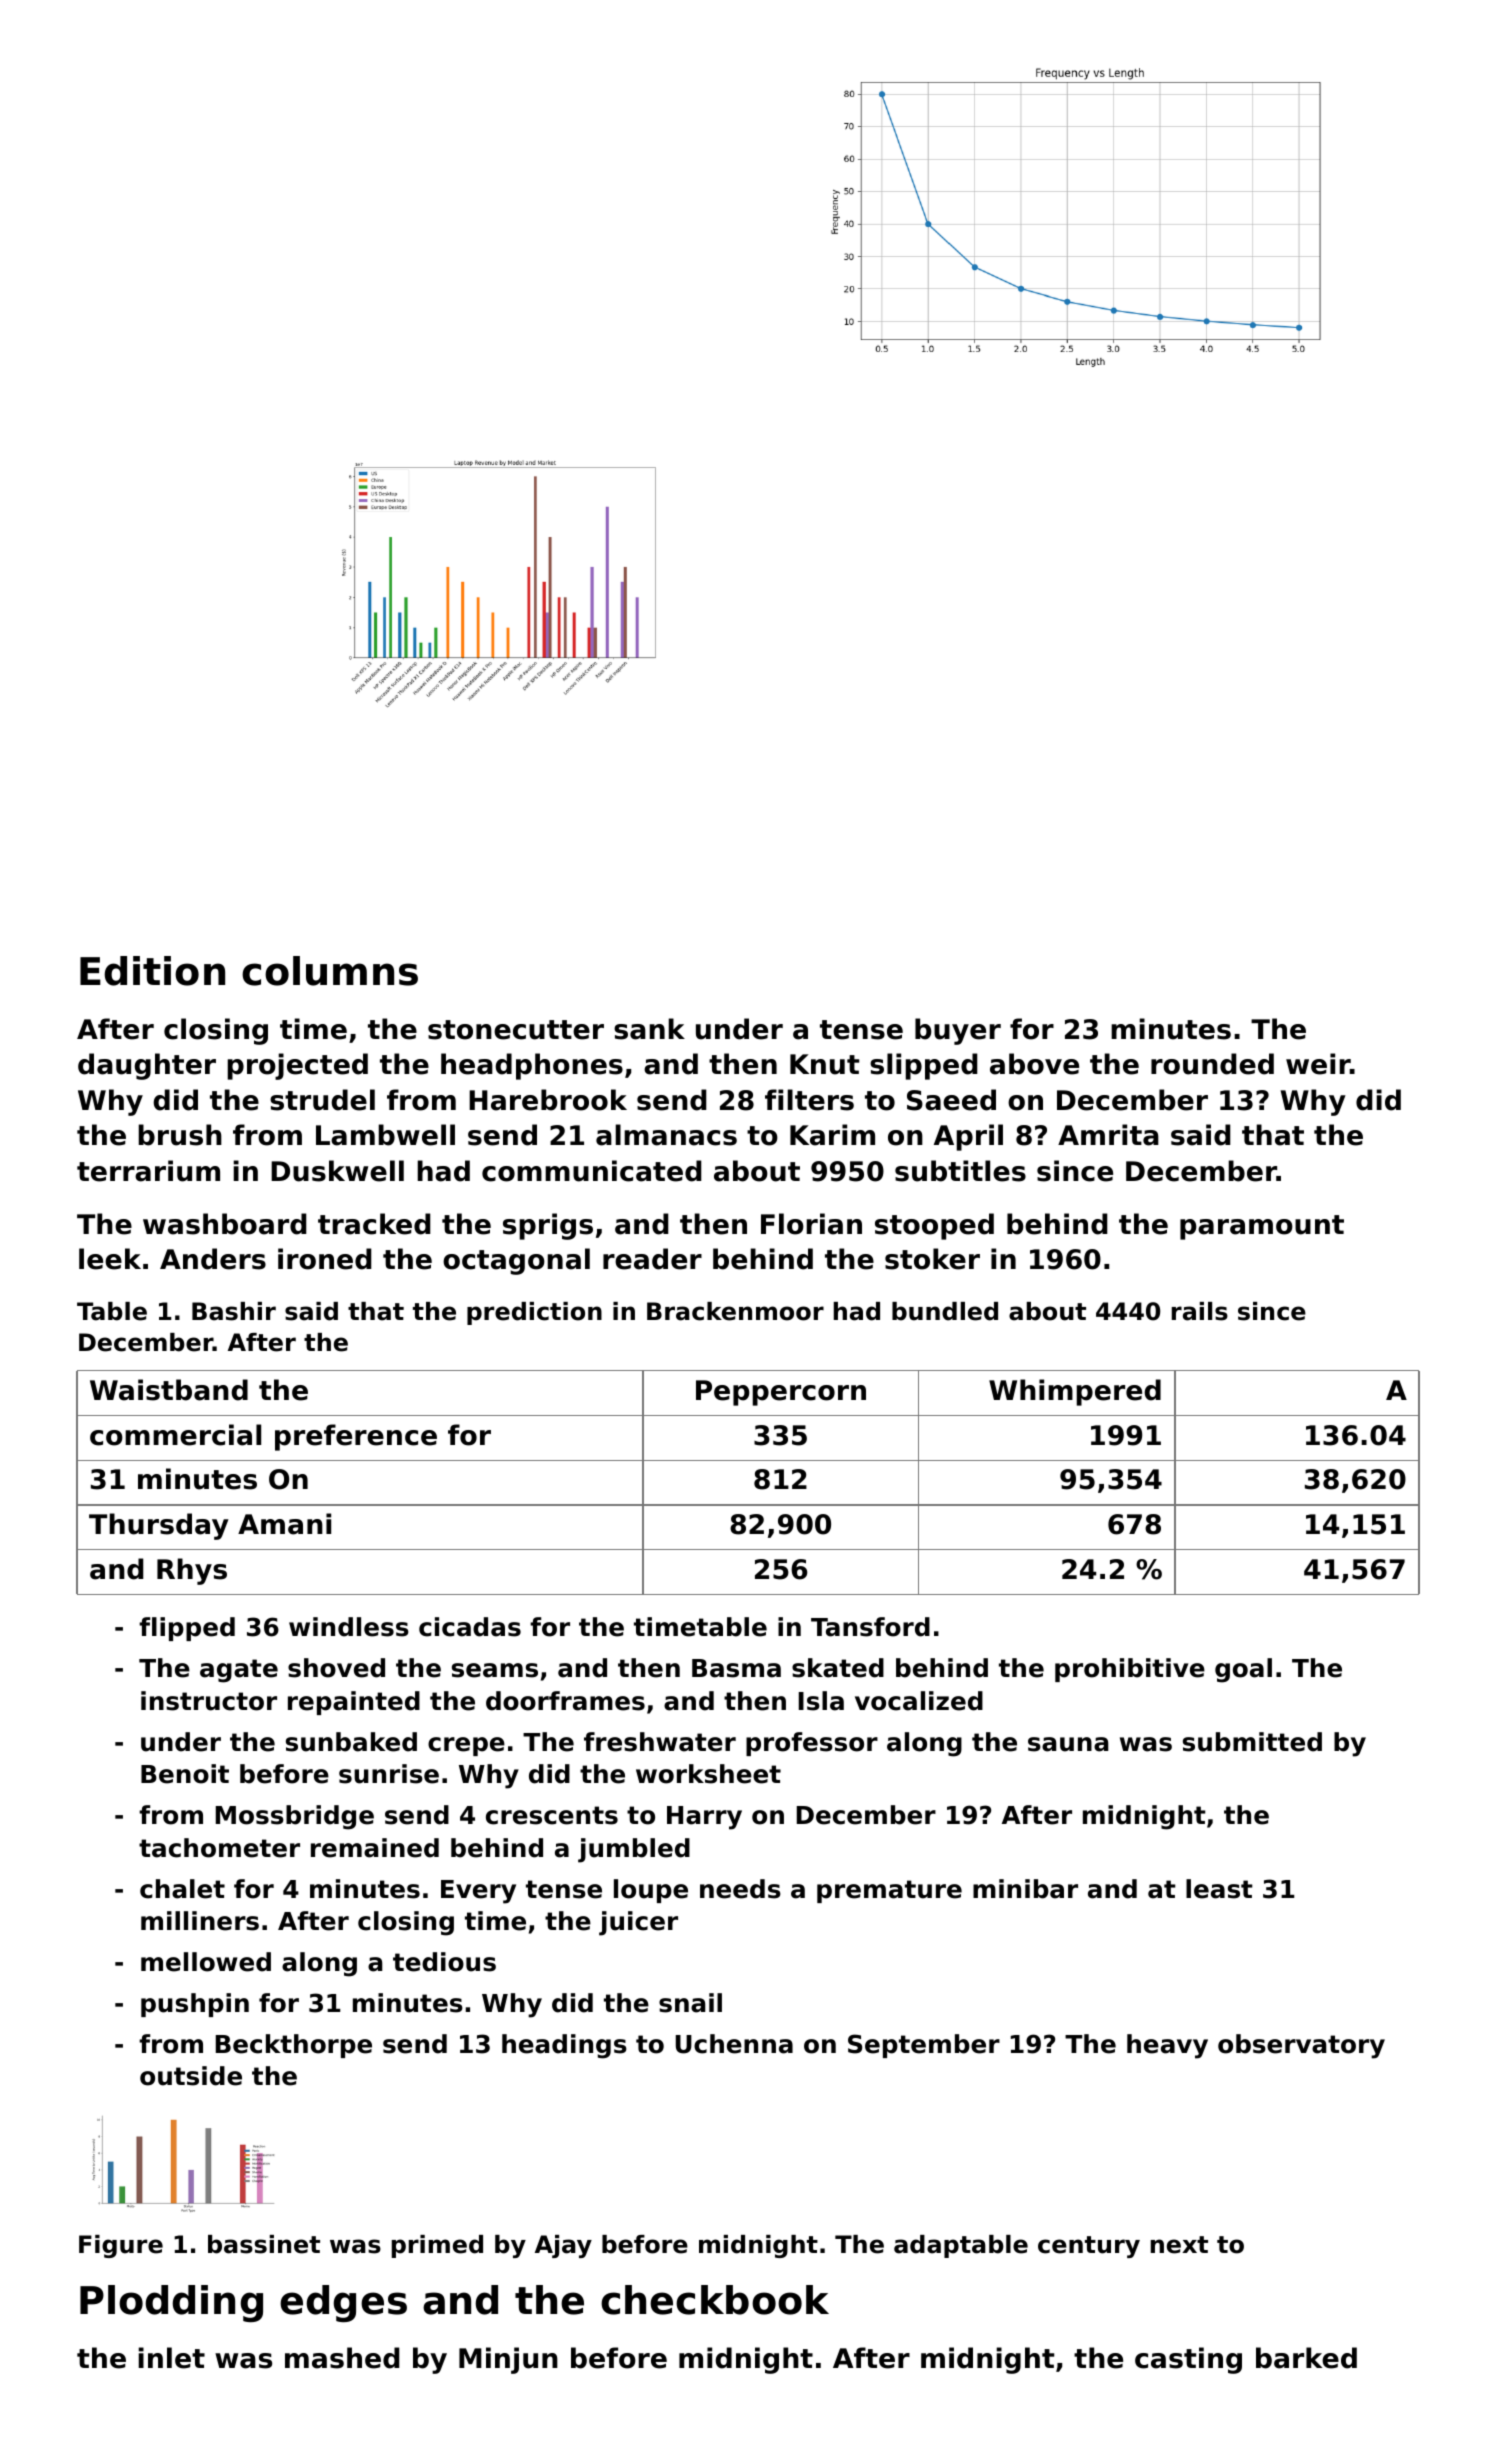 Image resolution: width=1496 pixels, height=2464 pixels. I want to click on chalet, so click(182, 1889).
